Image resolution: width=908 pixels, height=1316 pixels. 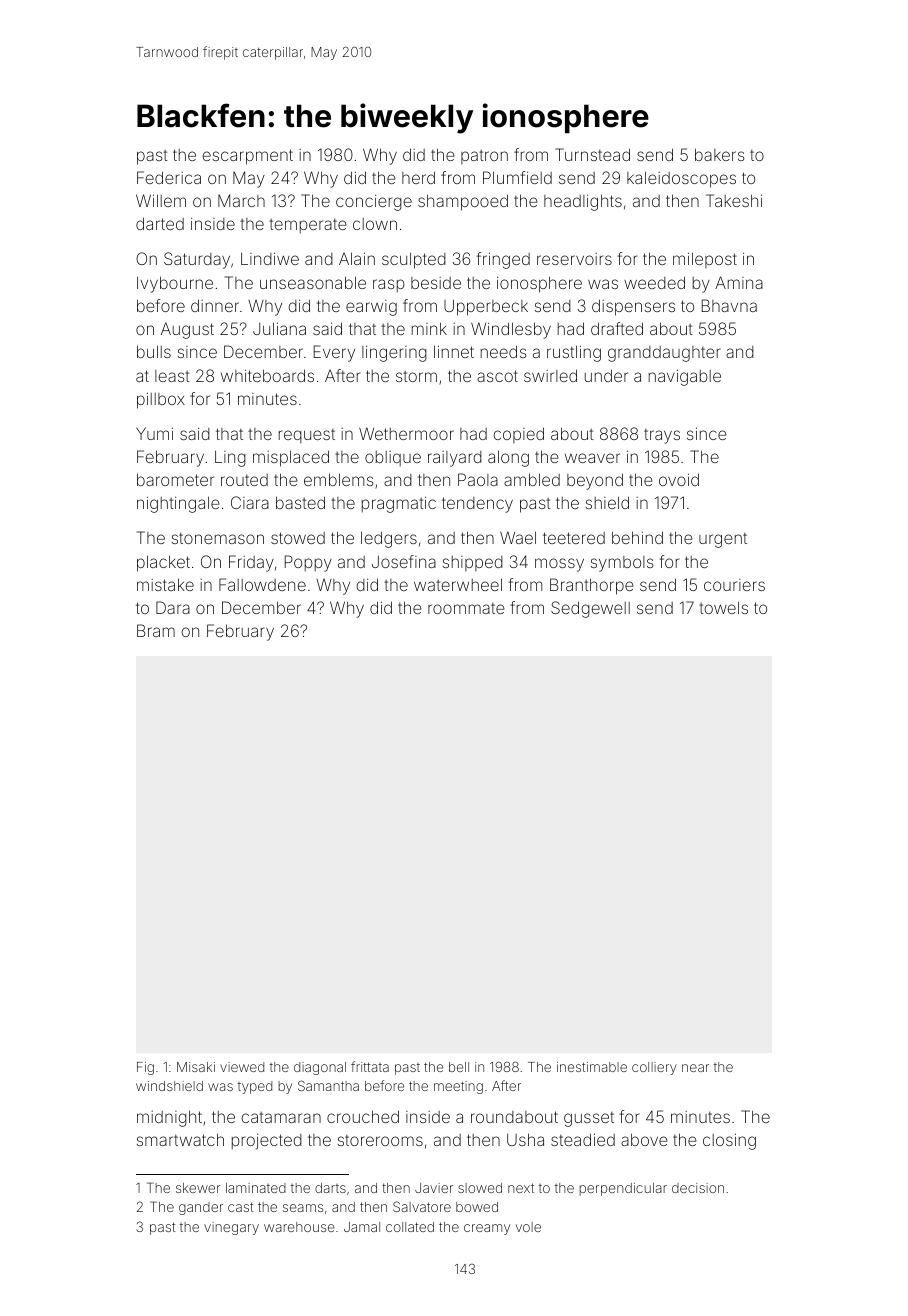 What do you see at coordinates (231, 1228) in the page?
I see `vinegary` at bounding box center [231, 1228].
